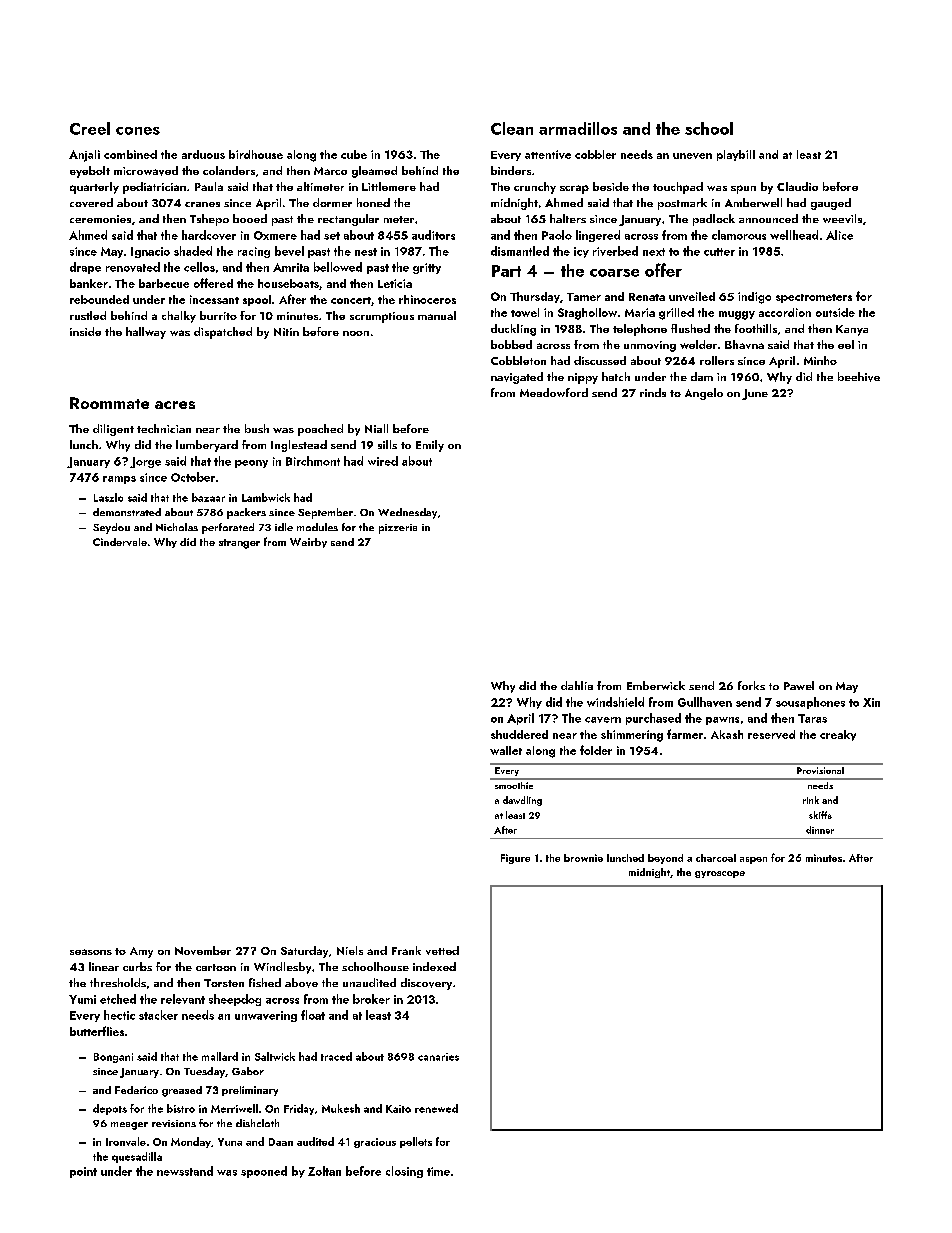 Image resolution: width=952 pixels, height=1233 pixels. Describe the element at coordinates (85, 331) in the screenshot. I see `inside` at that location.
